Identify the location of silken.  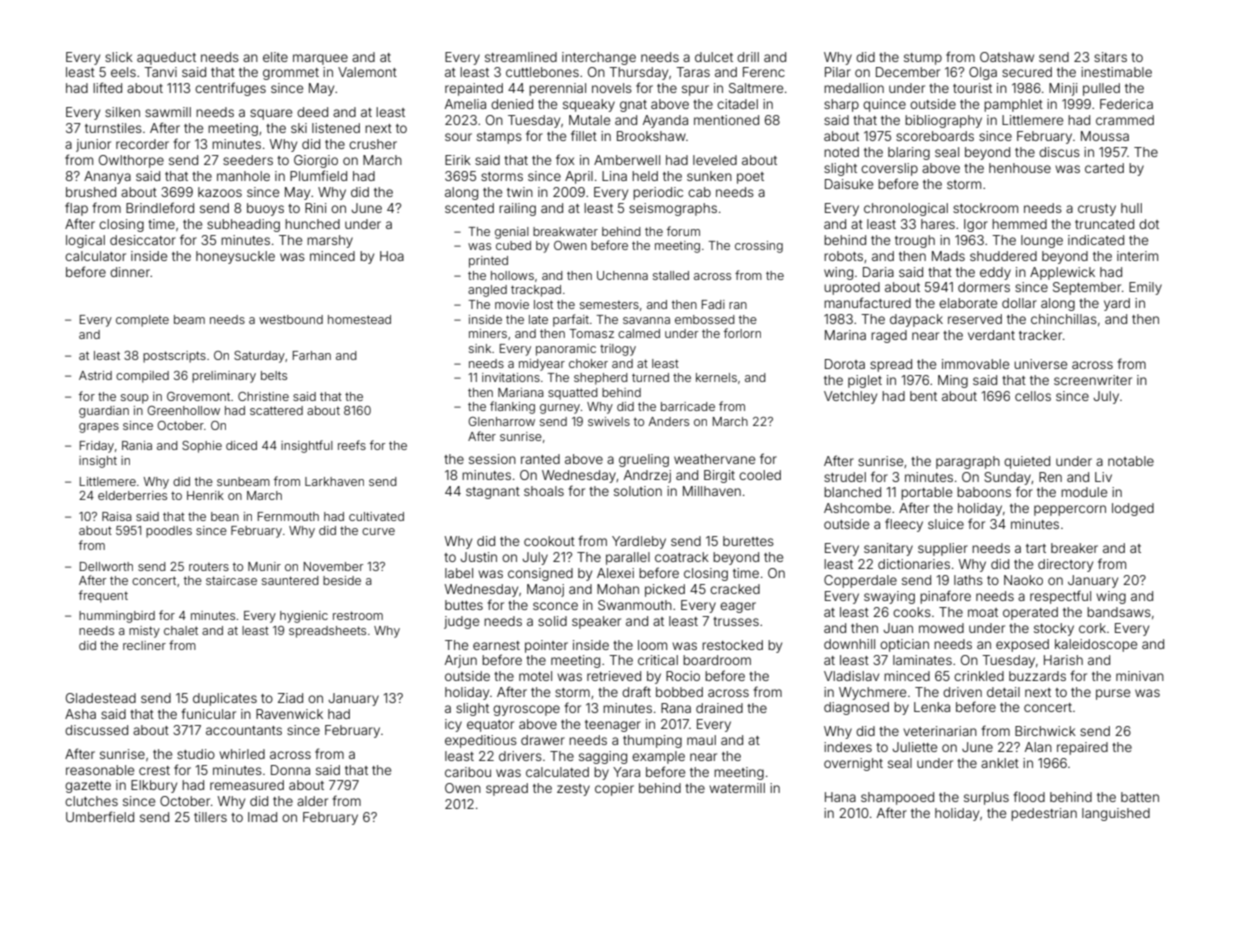
(122, 112).
